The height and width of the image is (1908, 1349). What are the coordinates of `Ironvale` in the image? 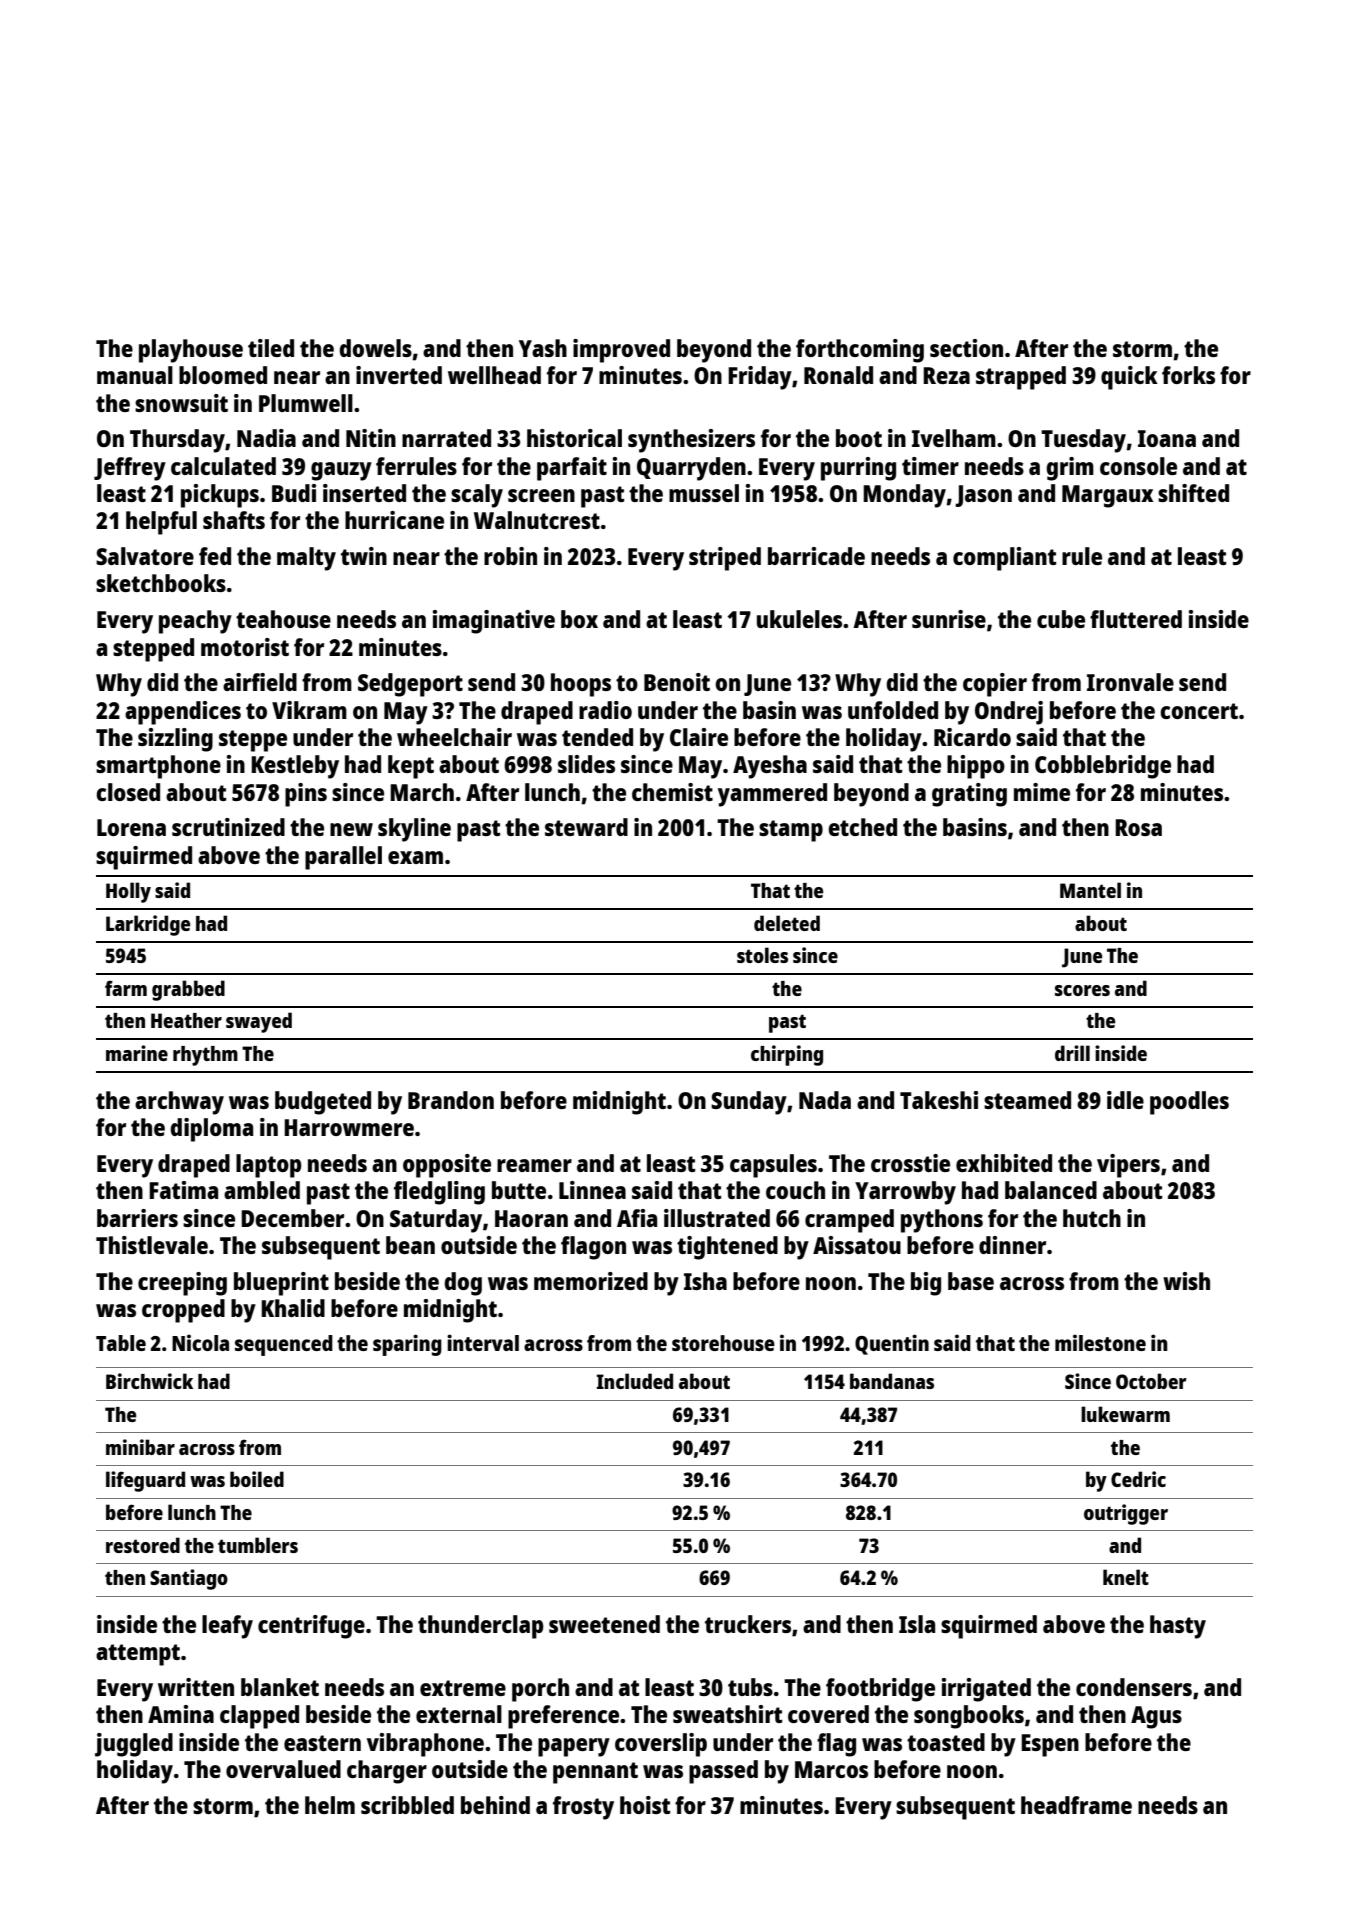 It's located at (1130, 682).
